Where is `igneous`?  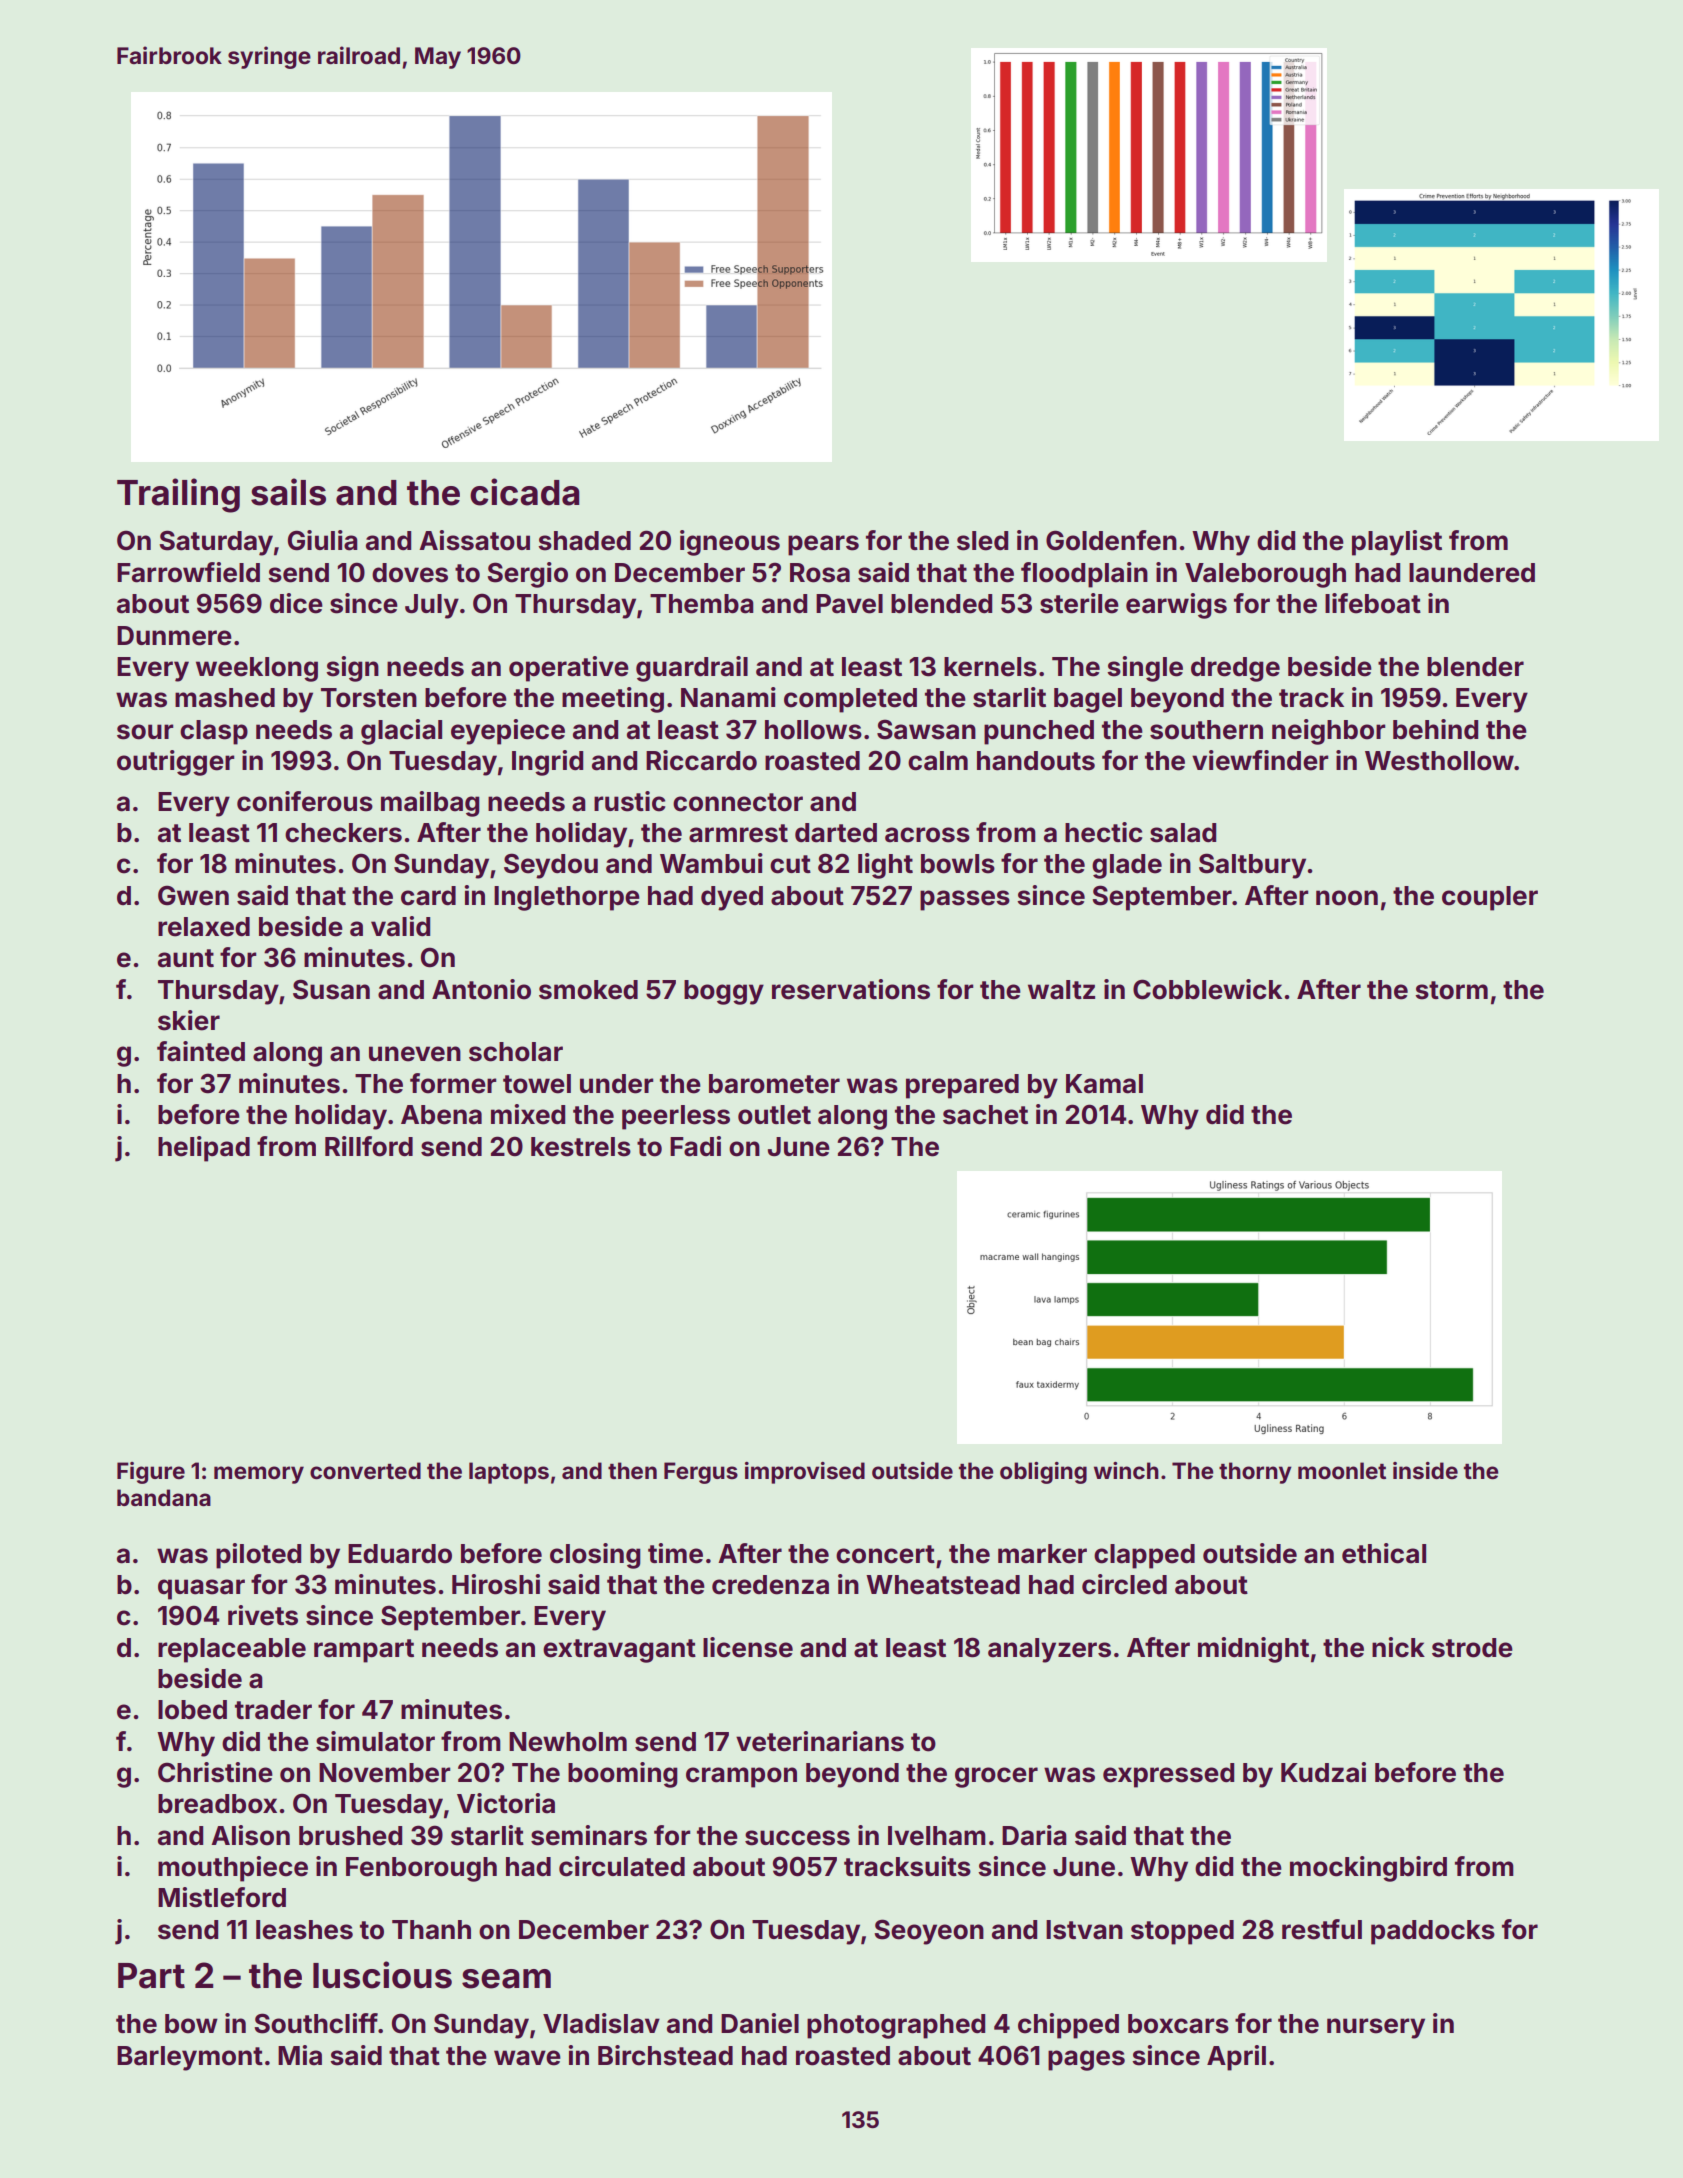
igneous is located at coordinates (730, 543).
